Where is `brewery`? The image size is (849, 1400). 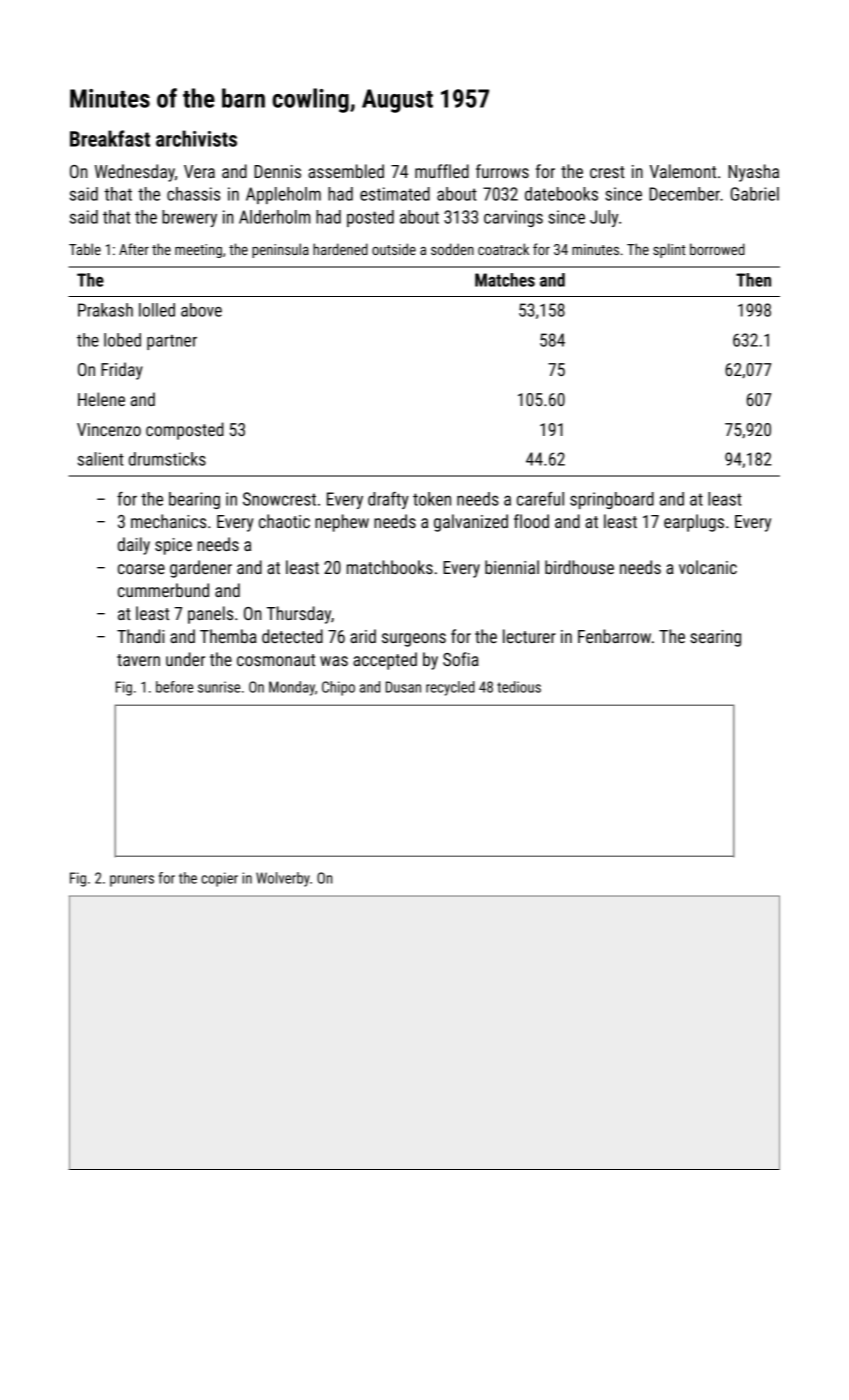 brewery is located at coordinates (189, 218).
